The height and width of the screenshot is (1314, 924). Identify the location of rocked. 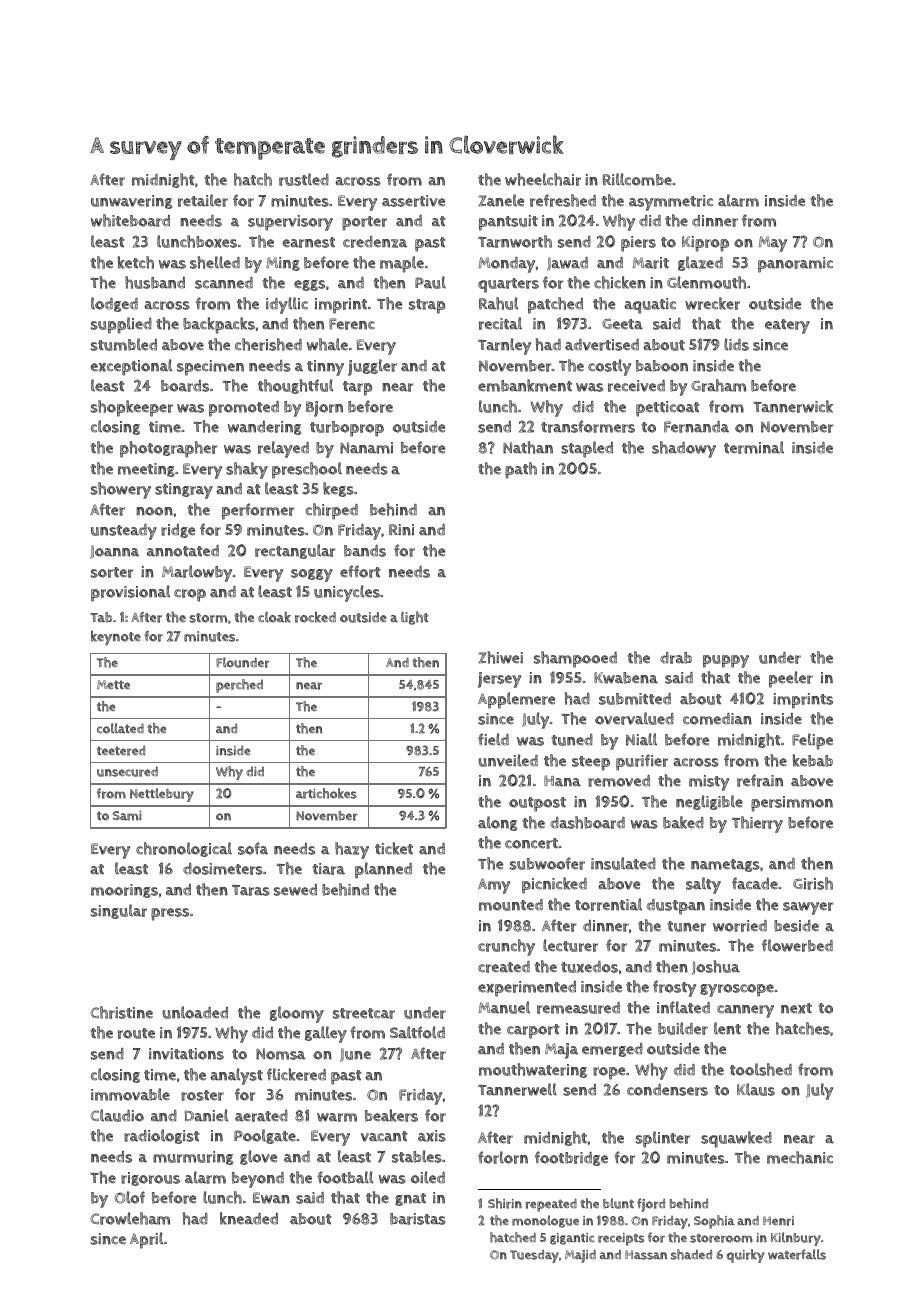
(315, 617).
